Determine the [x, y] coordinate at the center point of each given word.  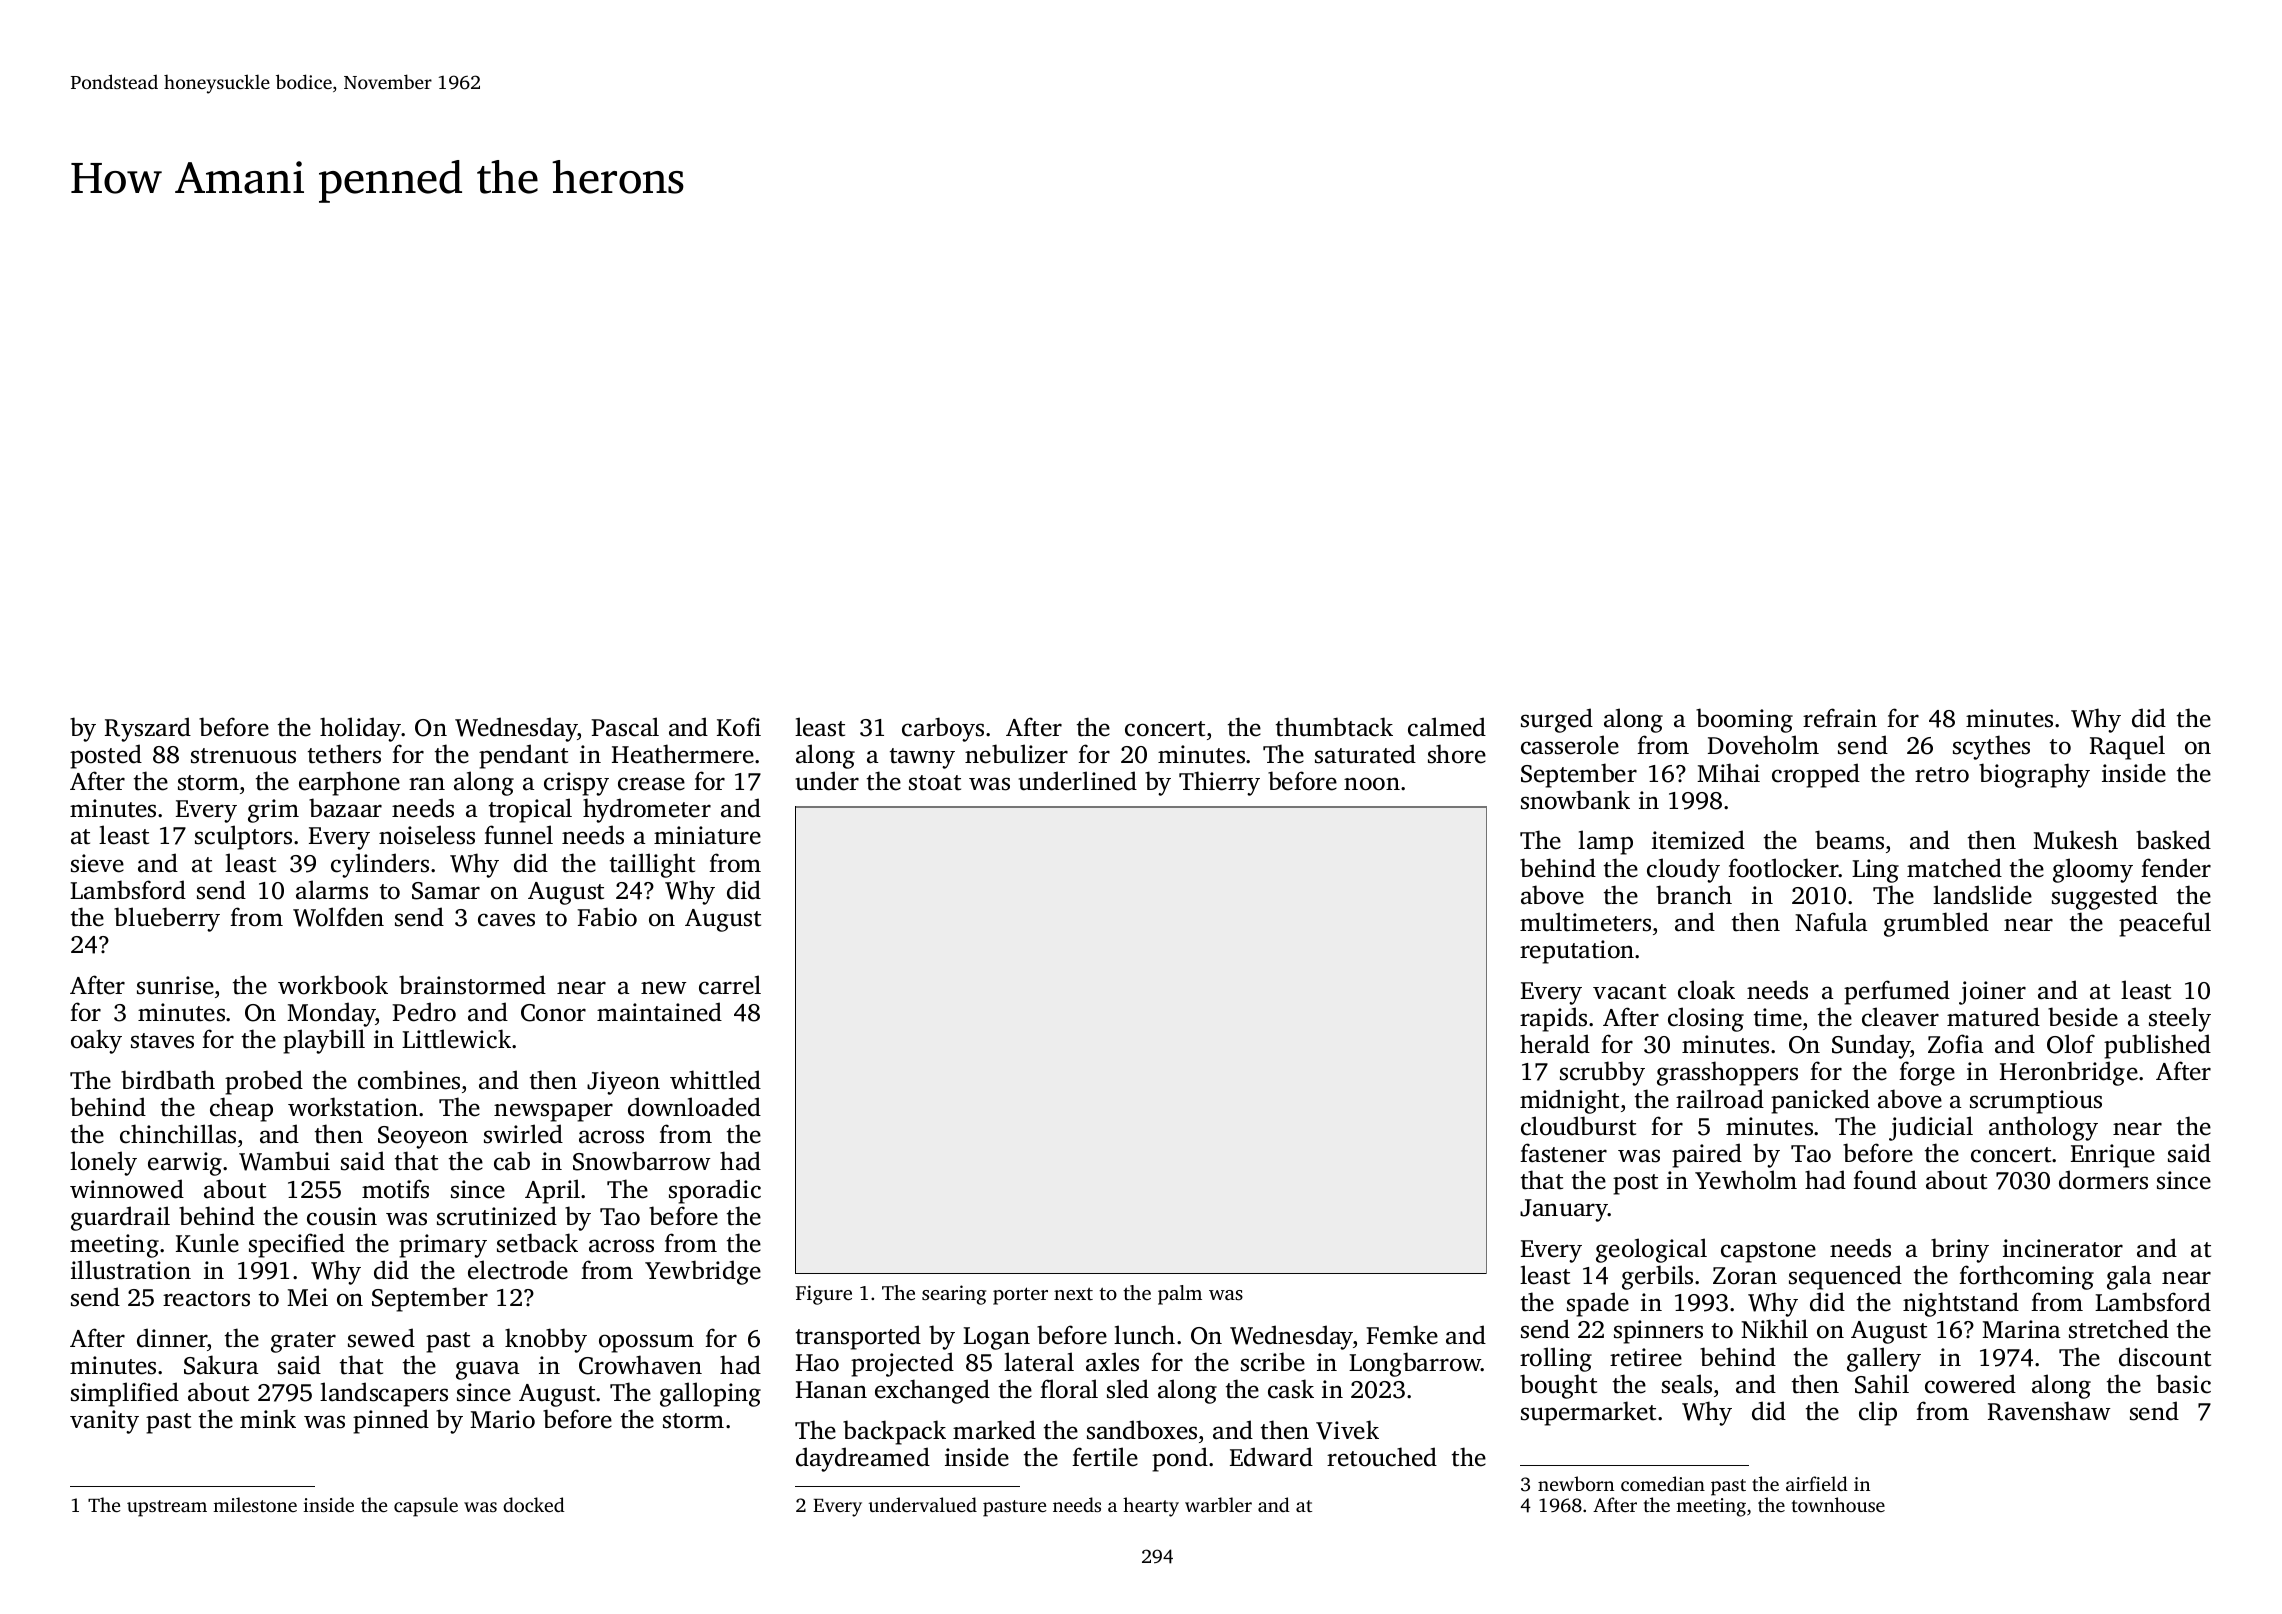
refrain [1840, 718]
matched [1954, 868]
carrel [730, 985]
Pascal [625, 727]
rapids [1553, 1019]
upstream [167, 1508]
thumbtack [1334, 727]
